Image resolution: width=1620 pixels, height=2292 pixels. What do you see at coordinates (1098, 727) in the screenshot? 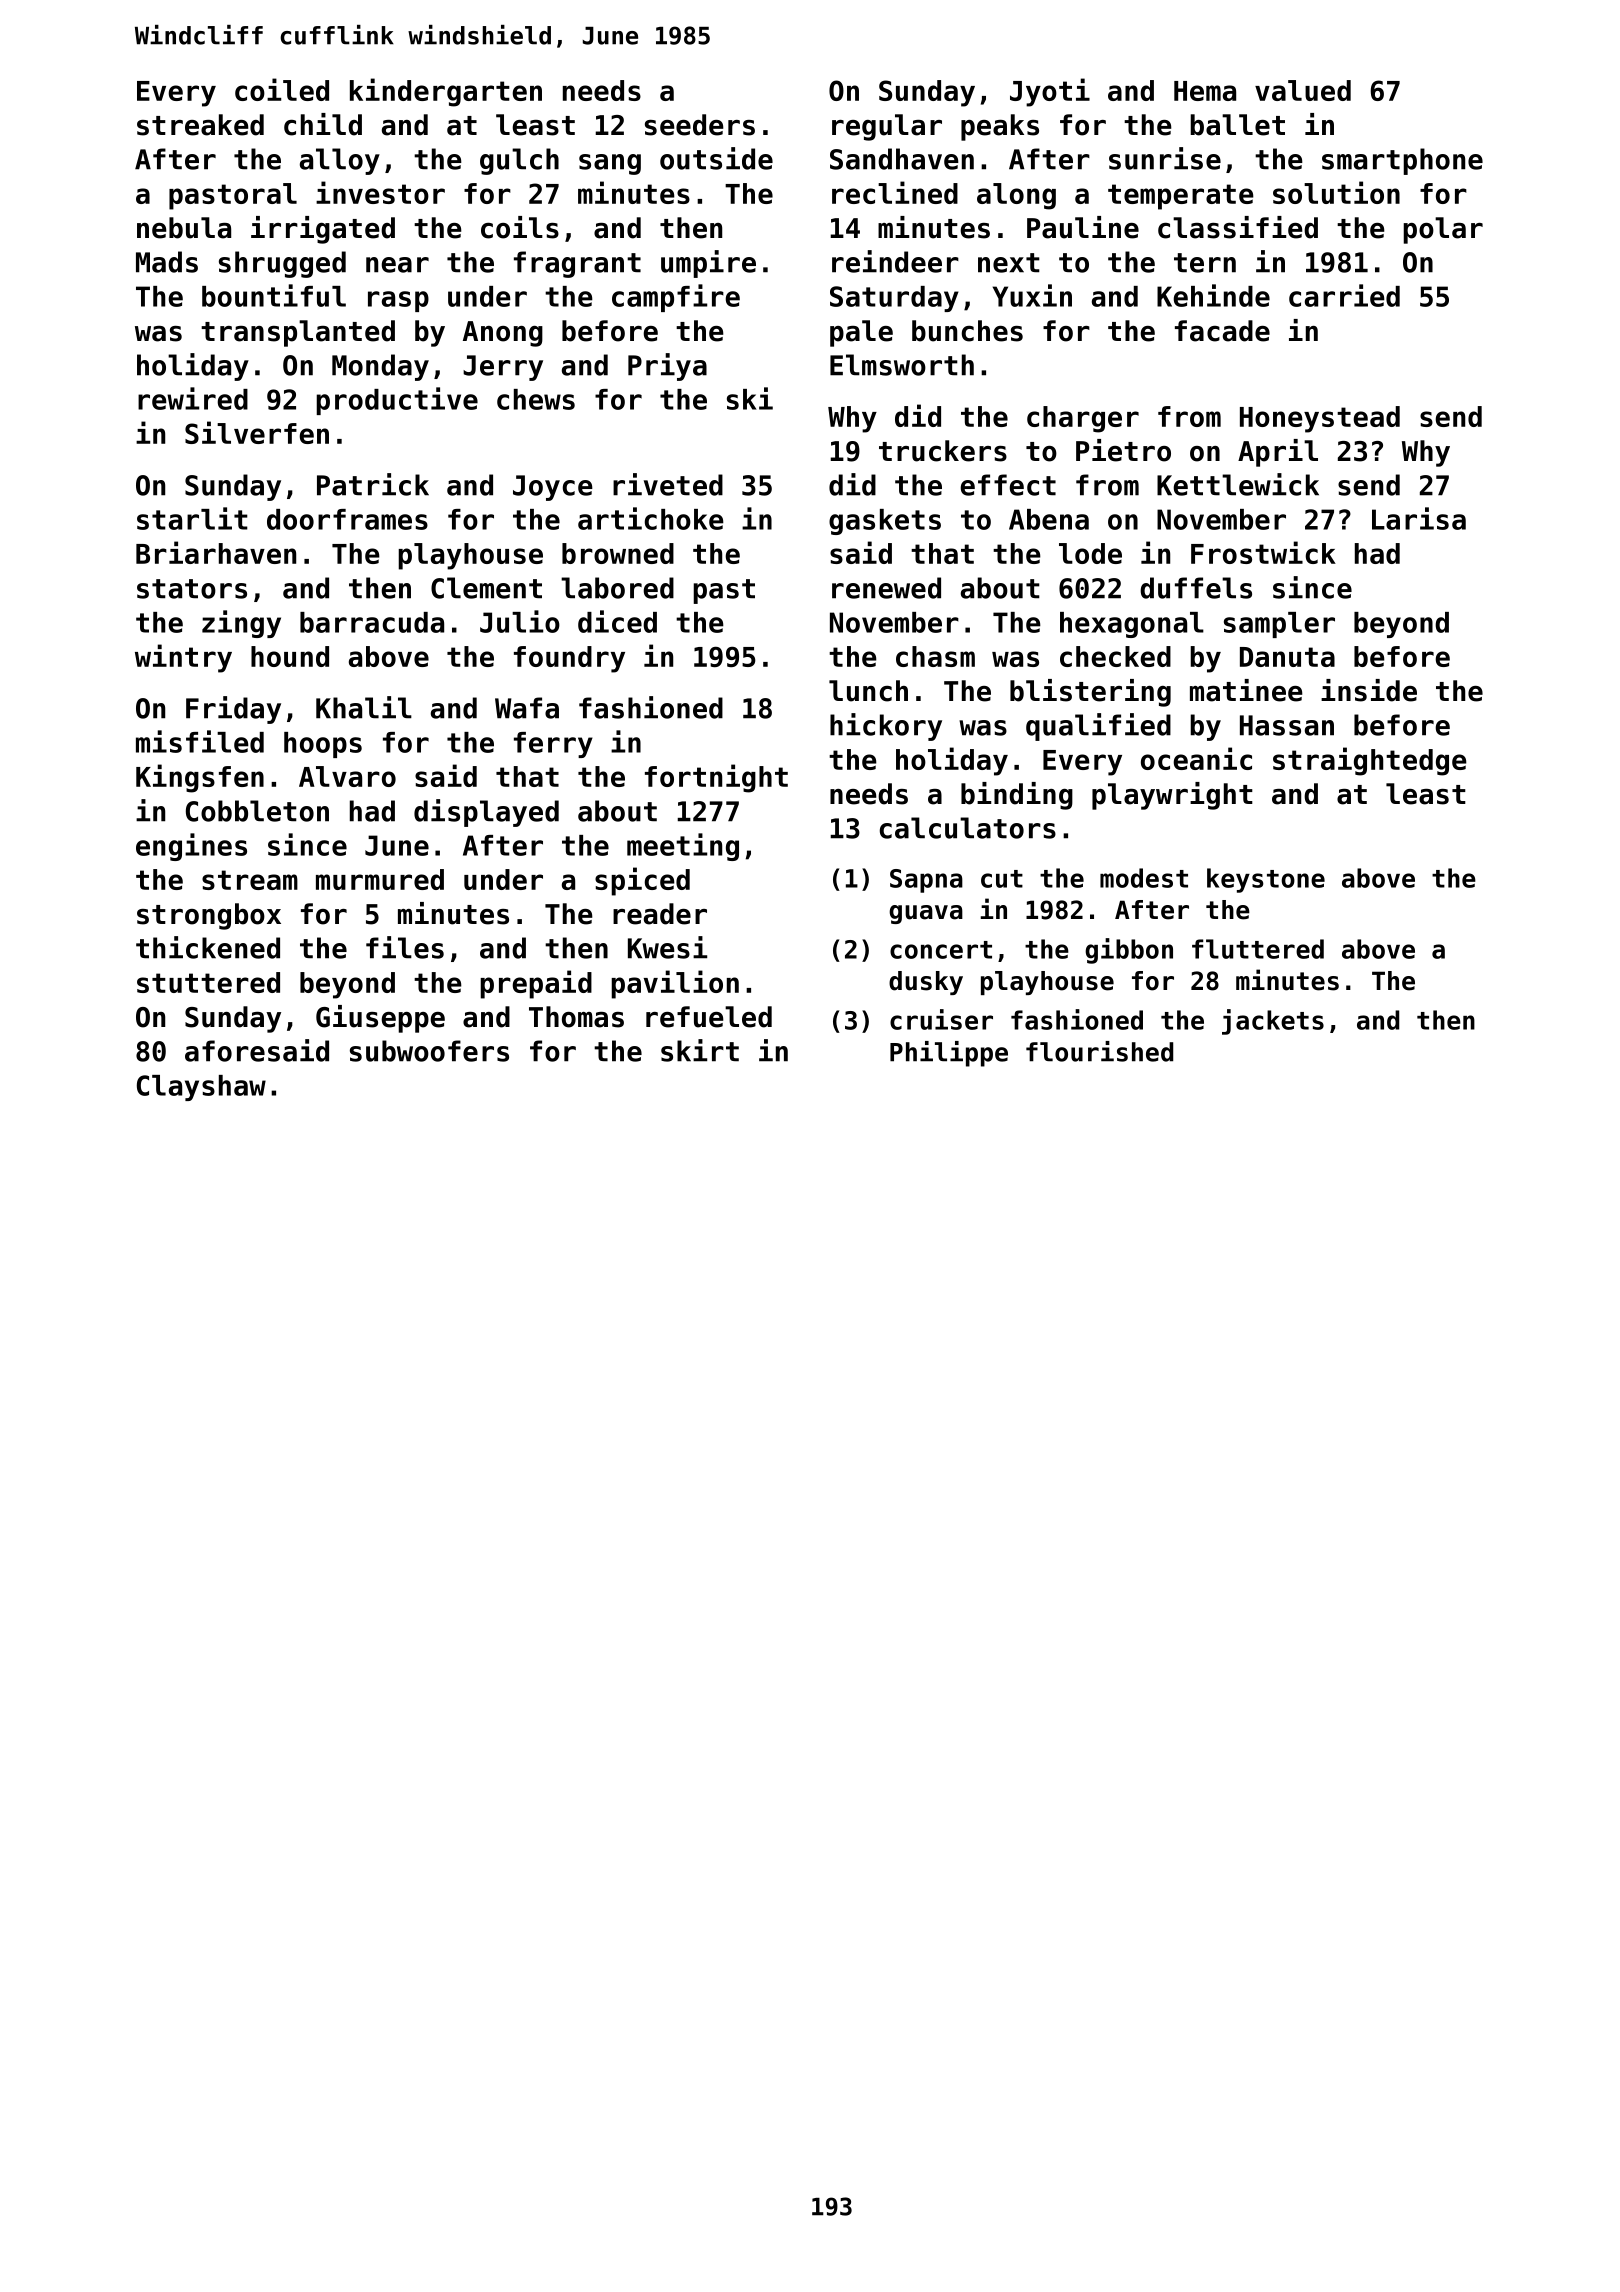
I see `qualified` at bounding box center [1098, 727].
